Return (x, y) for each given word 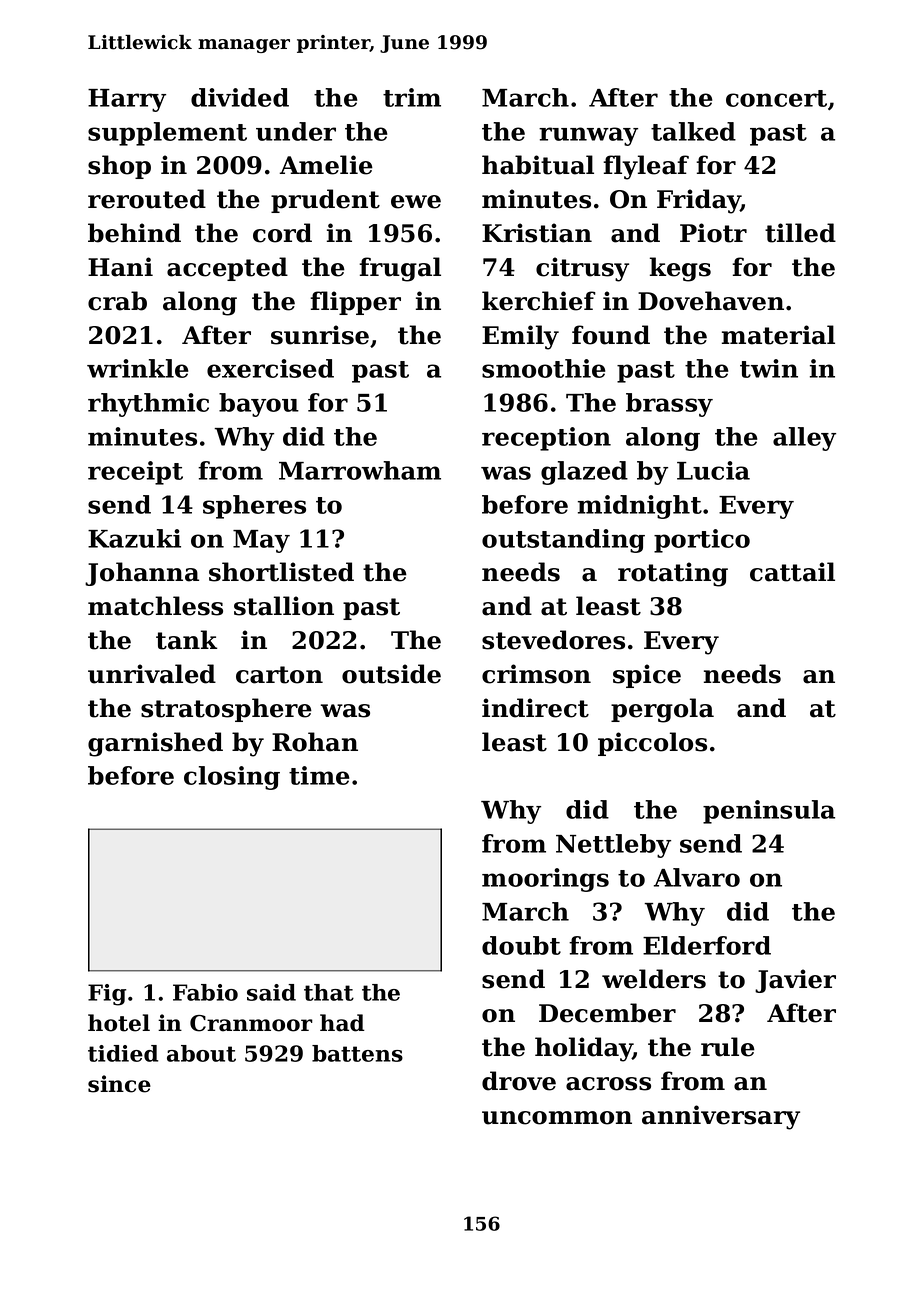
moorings (545, 880)
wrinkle (137, 368)
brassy (669, 405)
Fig (107, 995)
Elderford (707, 945)
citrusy (582, 269)
